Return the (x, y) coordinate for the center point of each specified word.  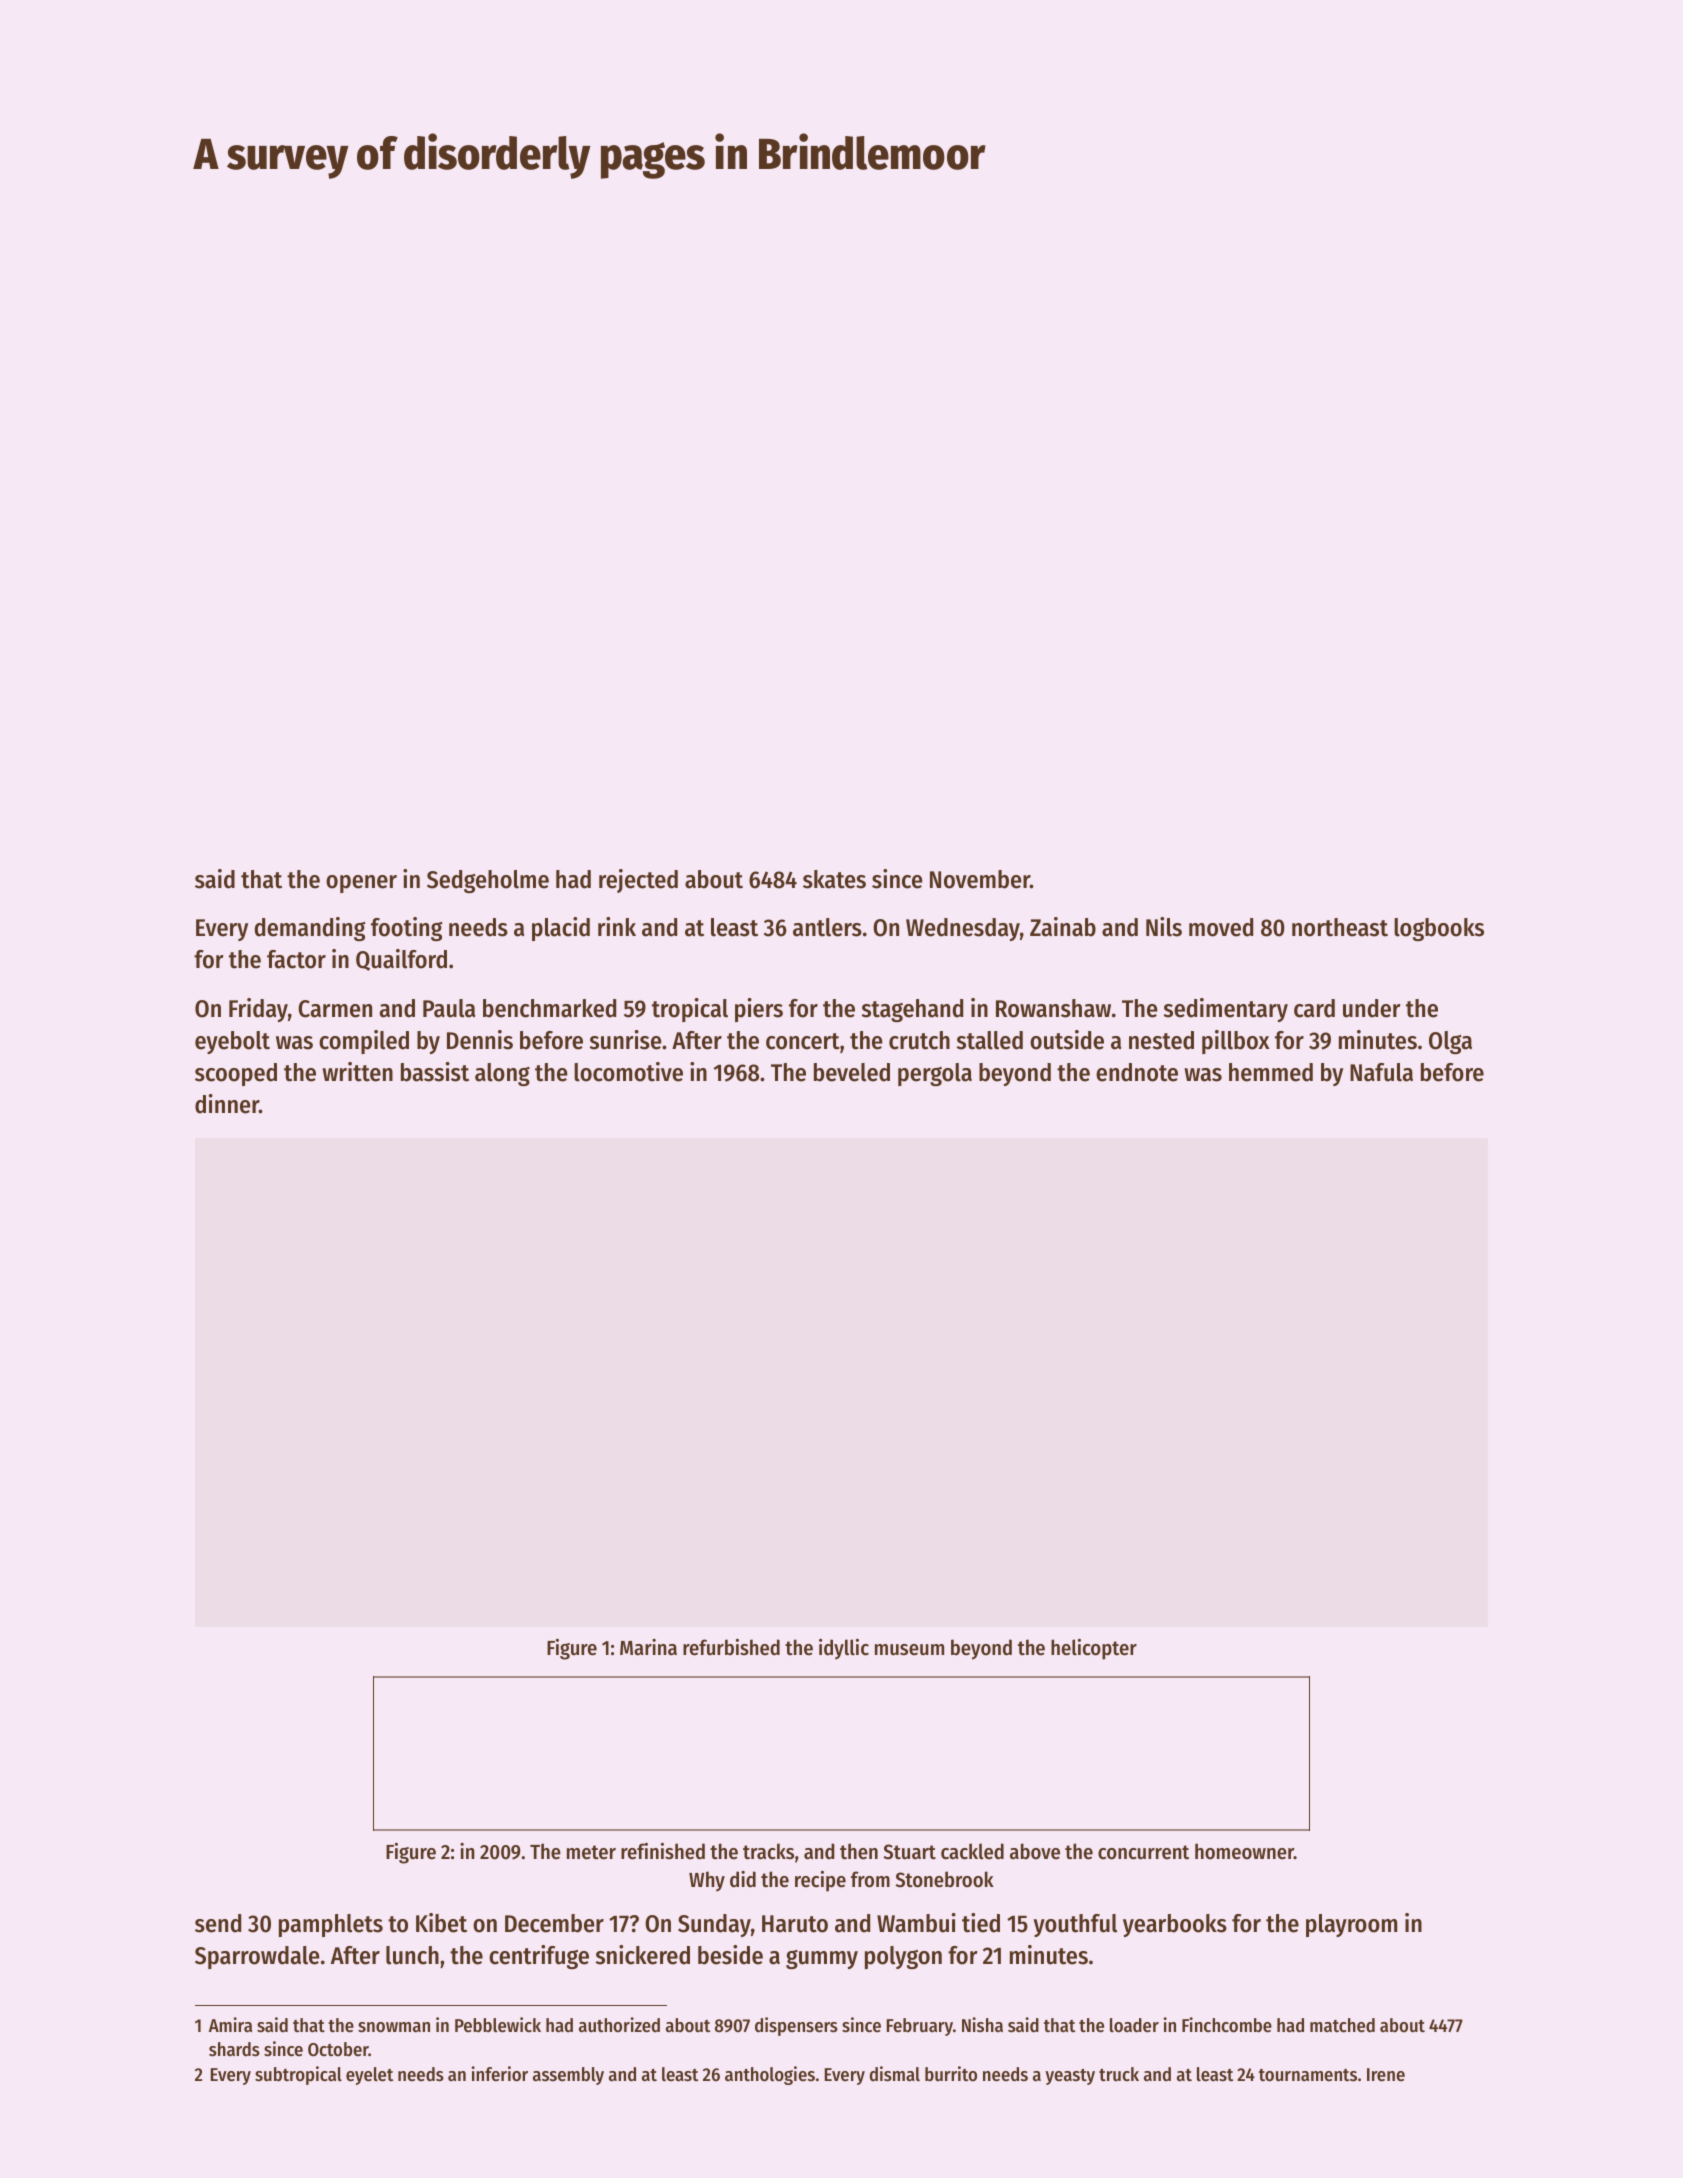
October (338, 2049)
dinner (227, 1104)
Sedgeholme (488, 881)
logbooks (1439, 929)
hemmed (1271, 1072)
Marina (648, 1647)
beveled (852, 1072)
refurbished (731, 1647)
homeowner (1244, 1851)
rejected (638, 881)
